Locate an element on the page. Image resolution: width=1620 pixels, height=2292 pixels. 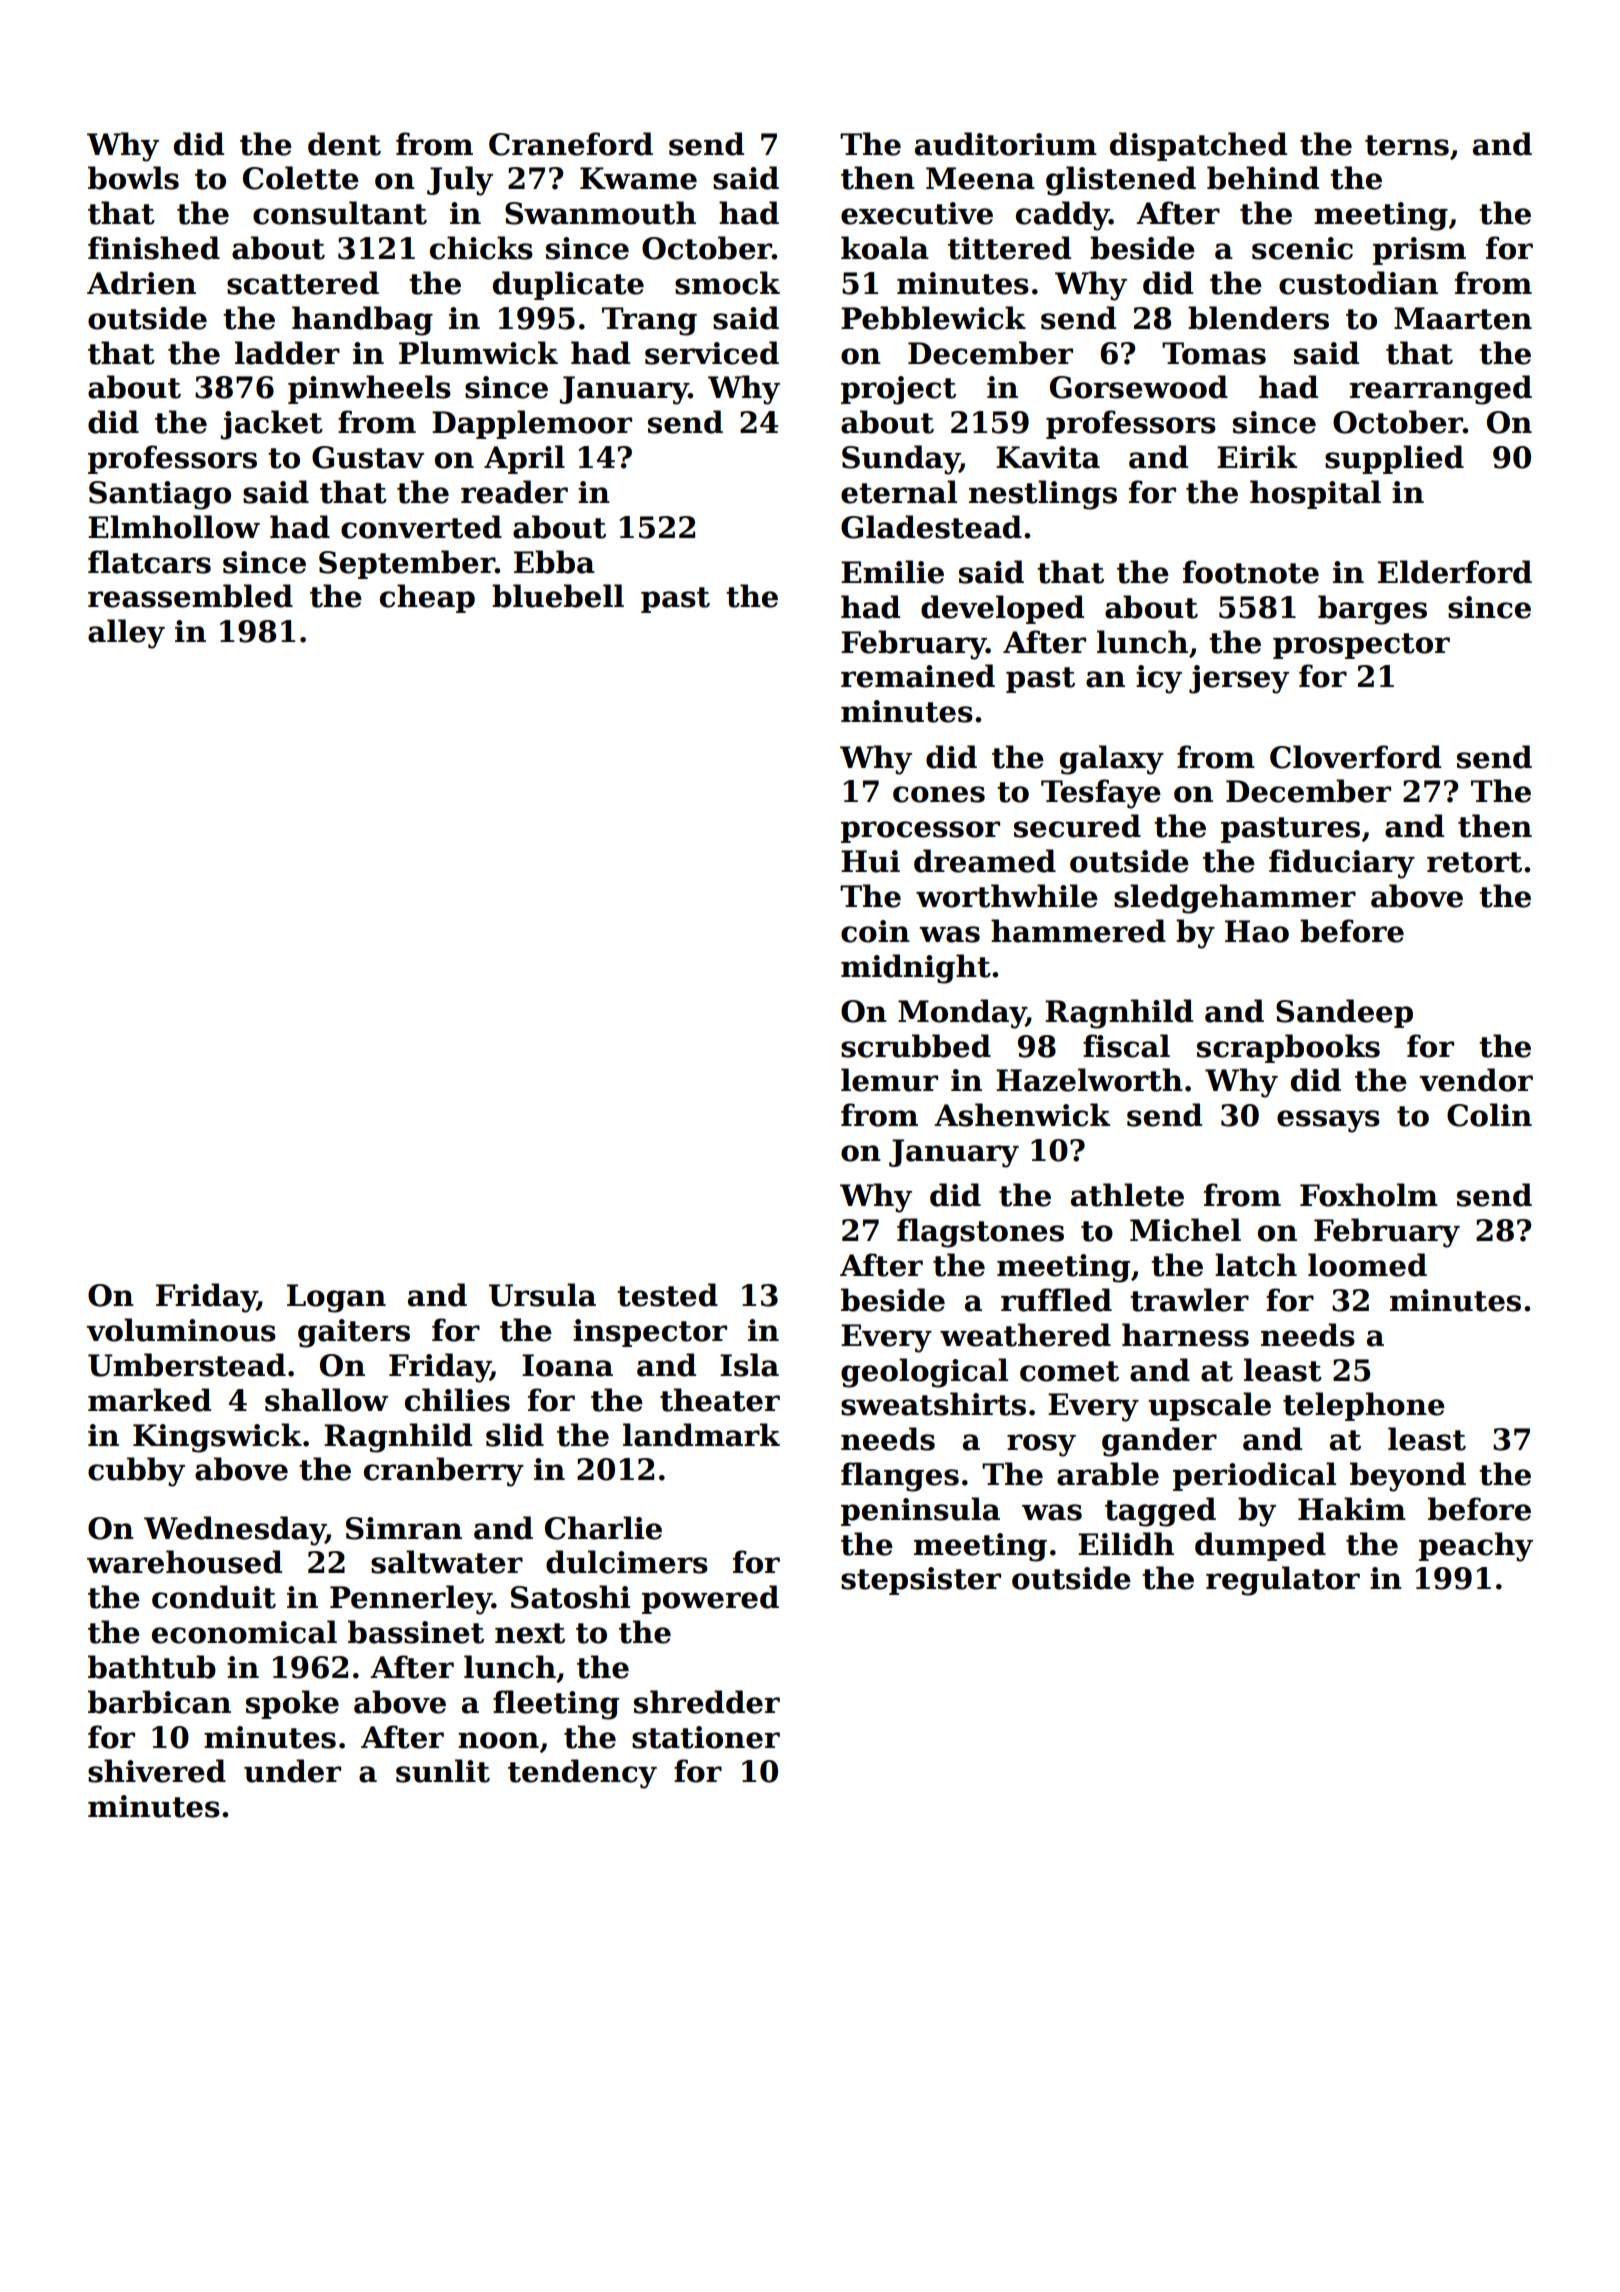
voluminous is located at coordinates (181, 1330).
